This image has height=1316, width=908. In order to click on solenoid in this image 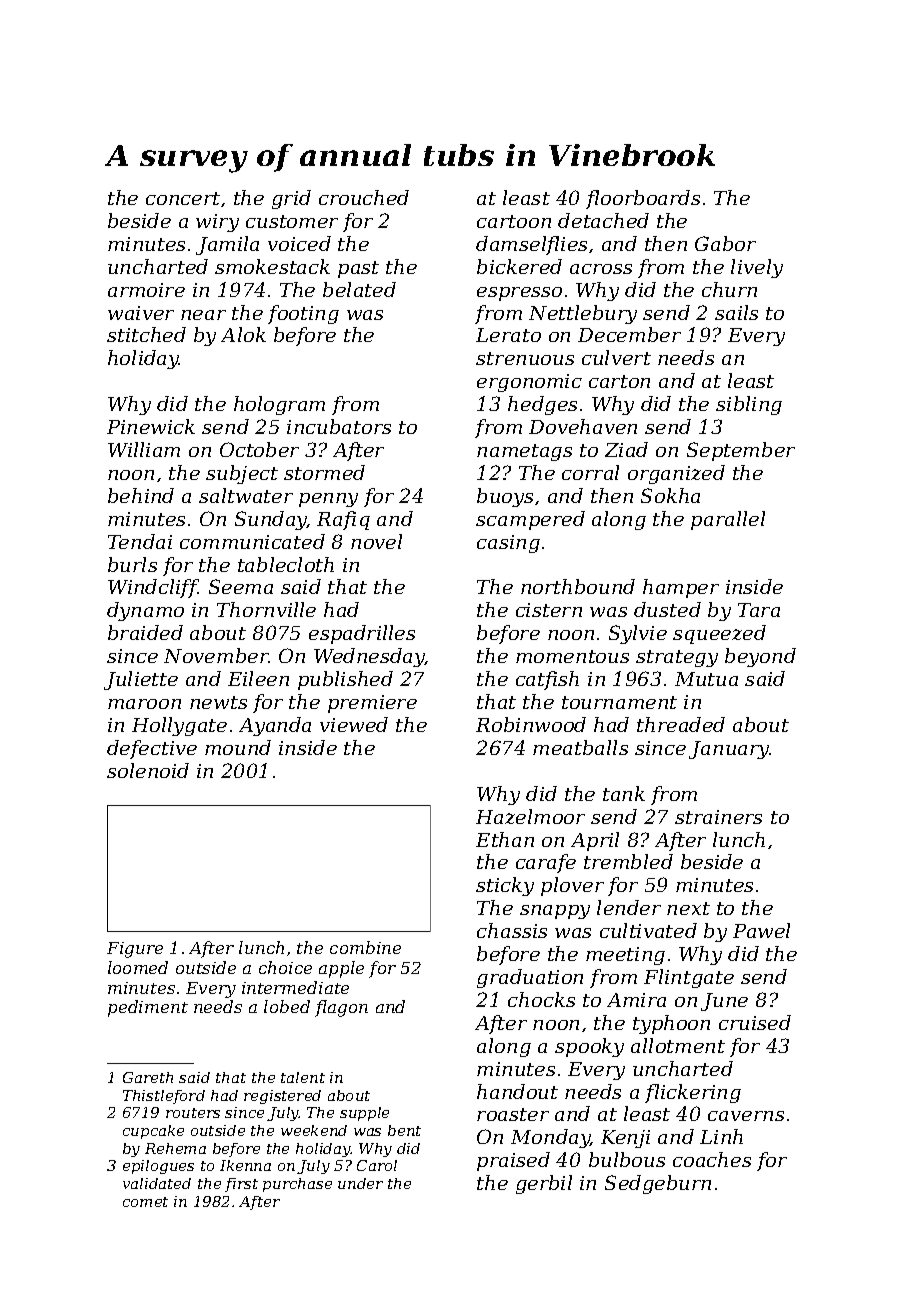, I will do `click(148, 770)`.
